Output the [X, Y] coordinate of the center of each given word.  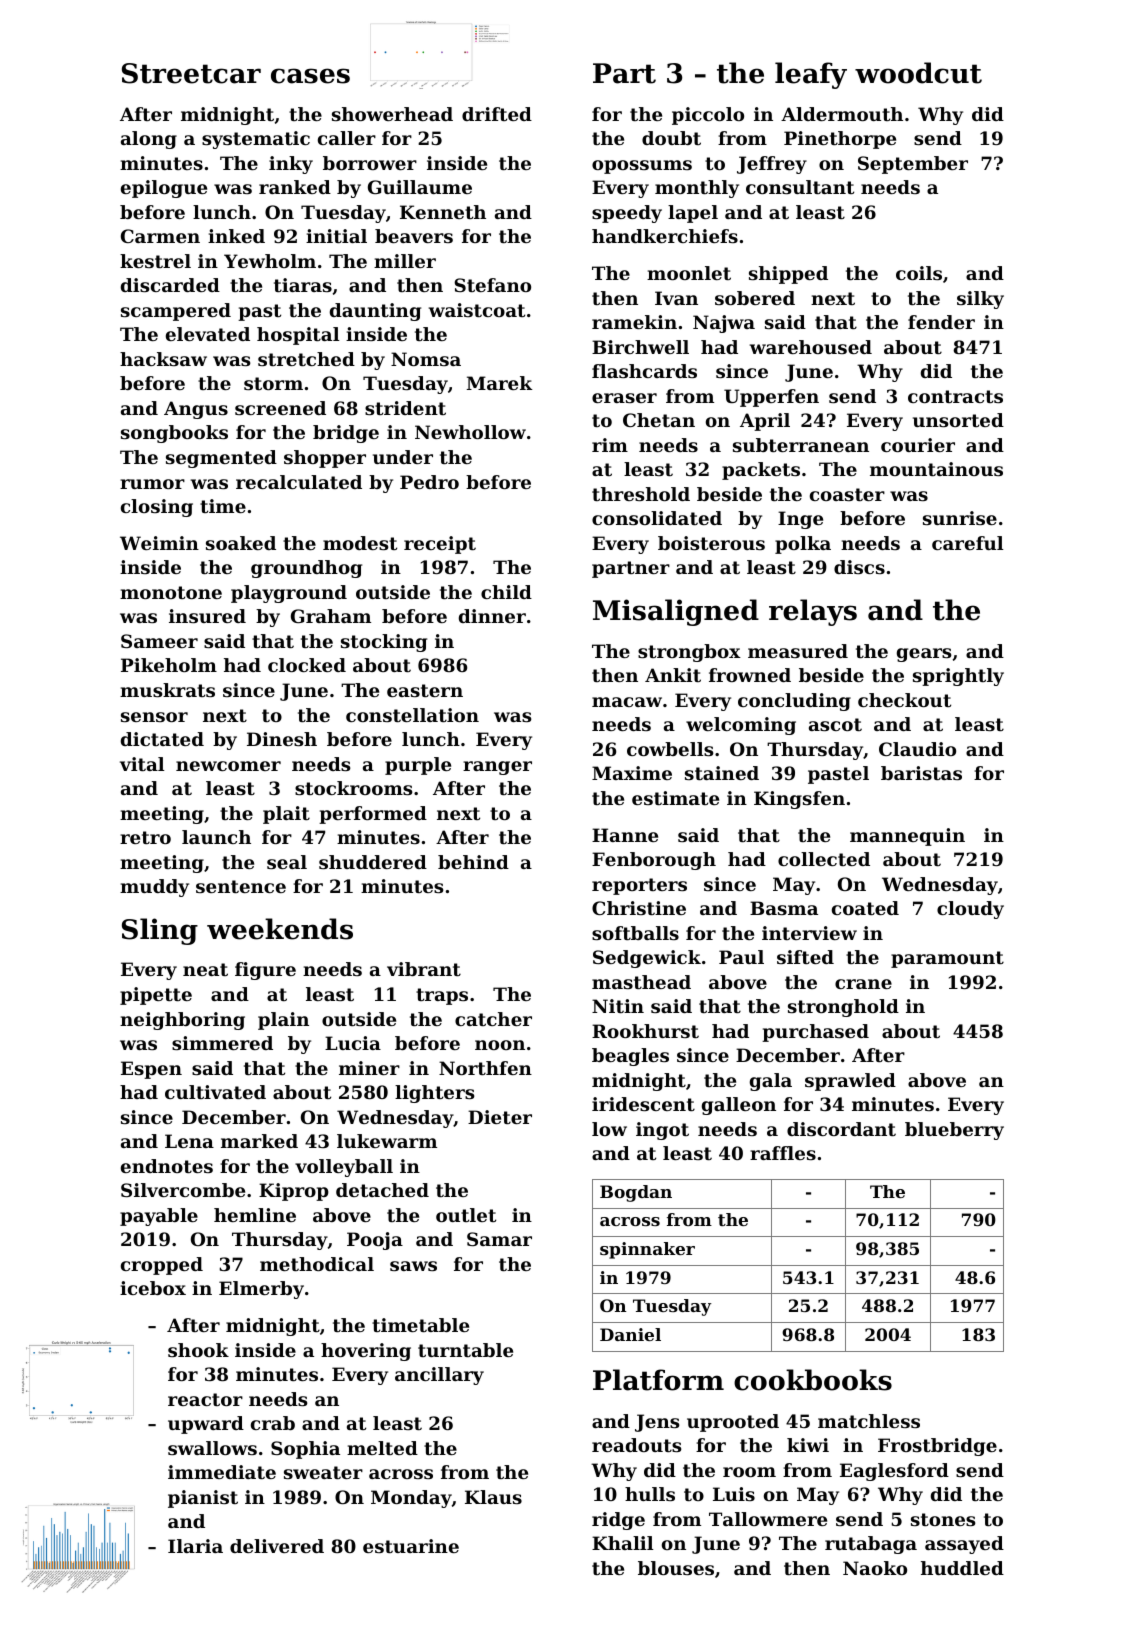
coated [865, 908]
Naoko [875, 1568]
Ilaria [195, 1546]
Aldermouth [842, 114]
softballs [635, 933]
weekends [280, 929]
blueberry [954, 1131]
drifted [497, 114]
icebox [153, 1288]
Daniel [630, 1334]
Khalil [623, 1543]
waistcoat [477, 310]
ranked [295, 187]
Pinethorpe [840, 140]
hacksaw [163, 359]
